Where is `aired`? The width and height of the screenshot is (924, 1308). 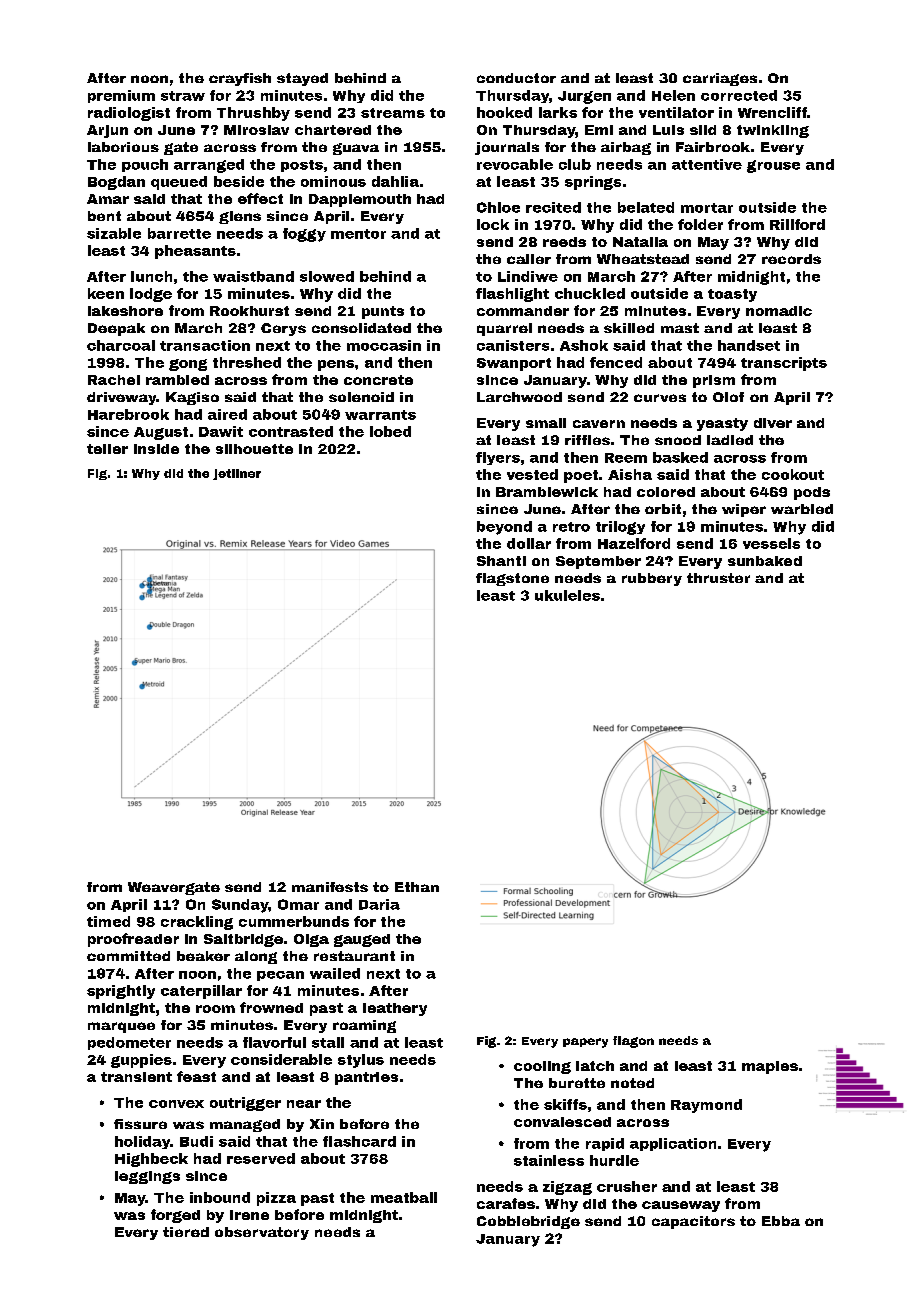
aired is located at coordinates (227, 414).
